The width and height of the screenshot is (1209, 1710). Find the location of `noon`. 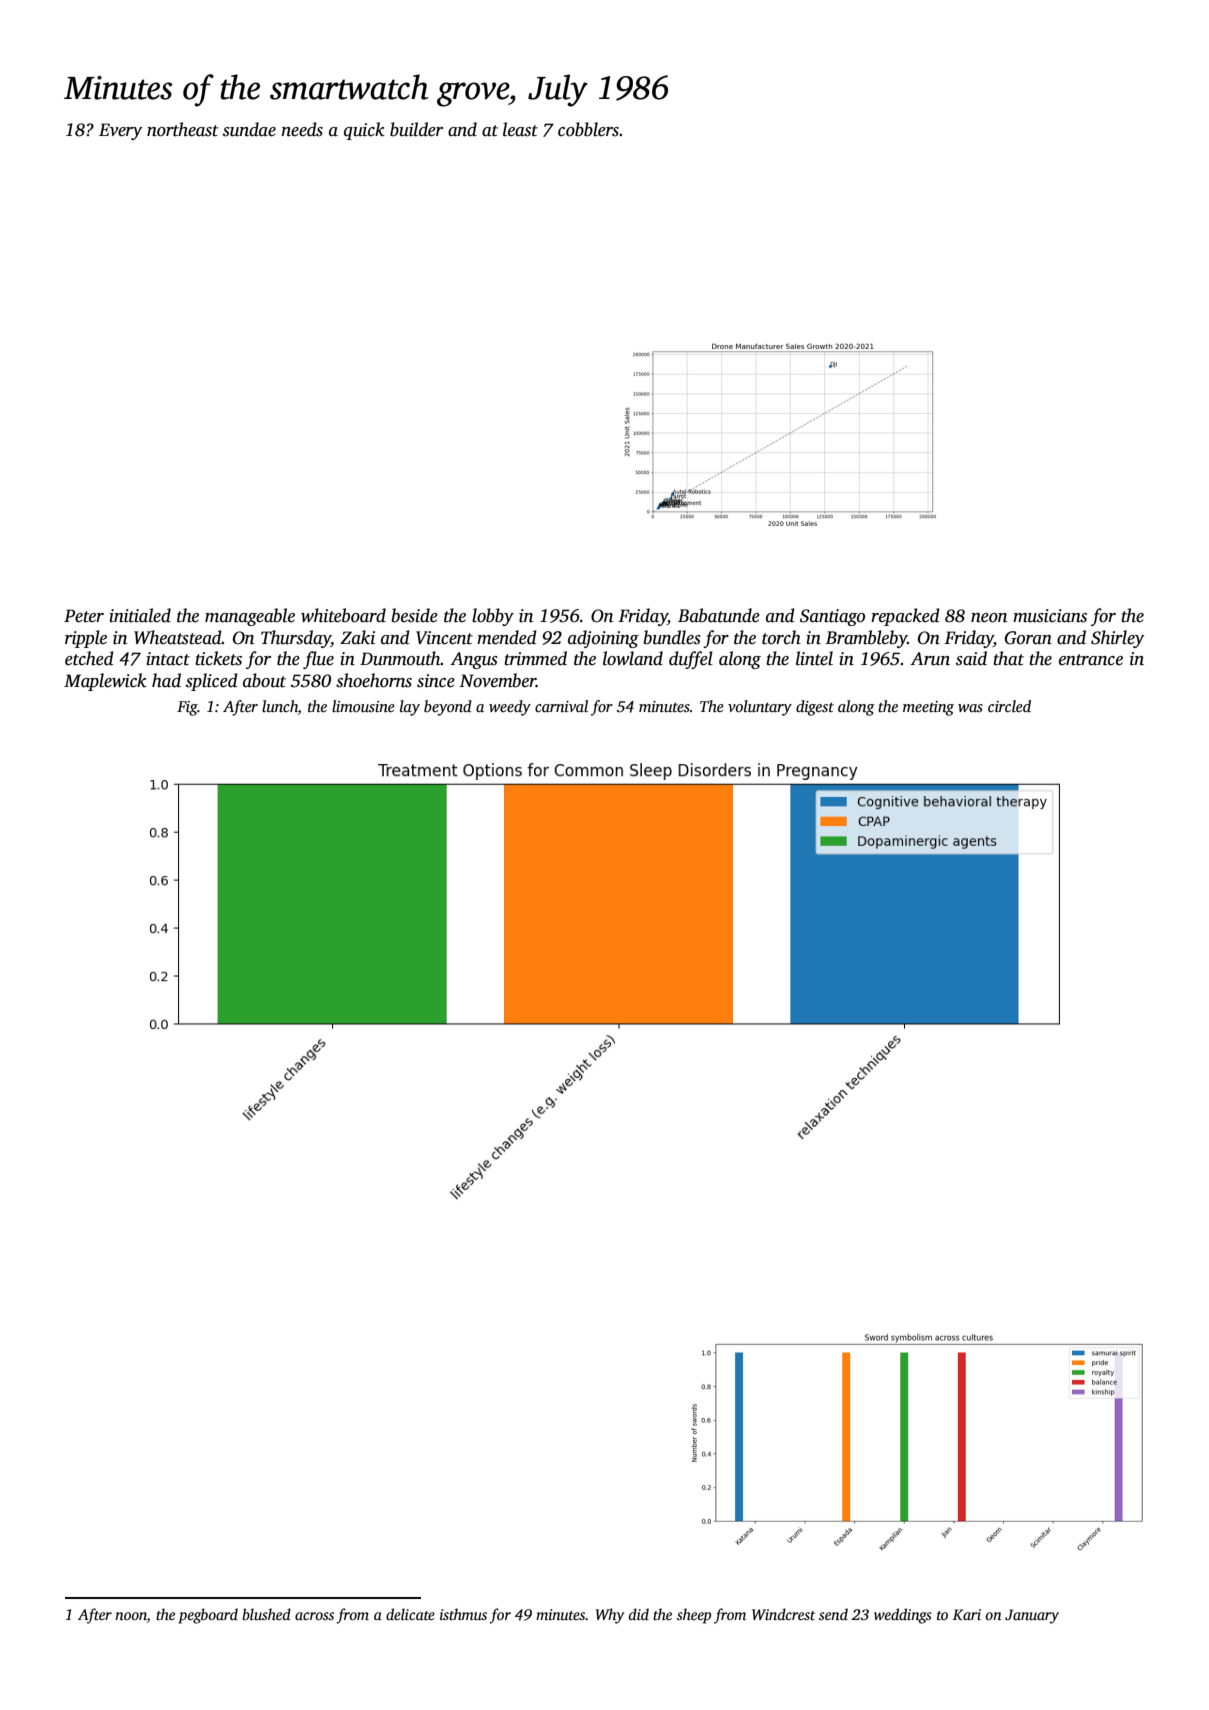

noon is located at coordinates (131, 1616).
